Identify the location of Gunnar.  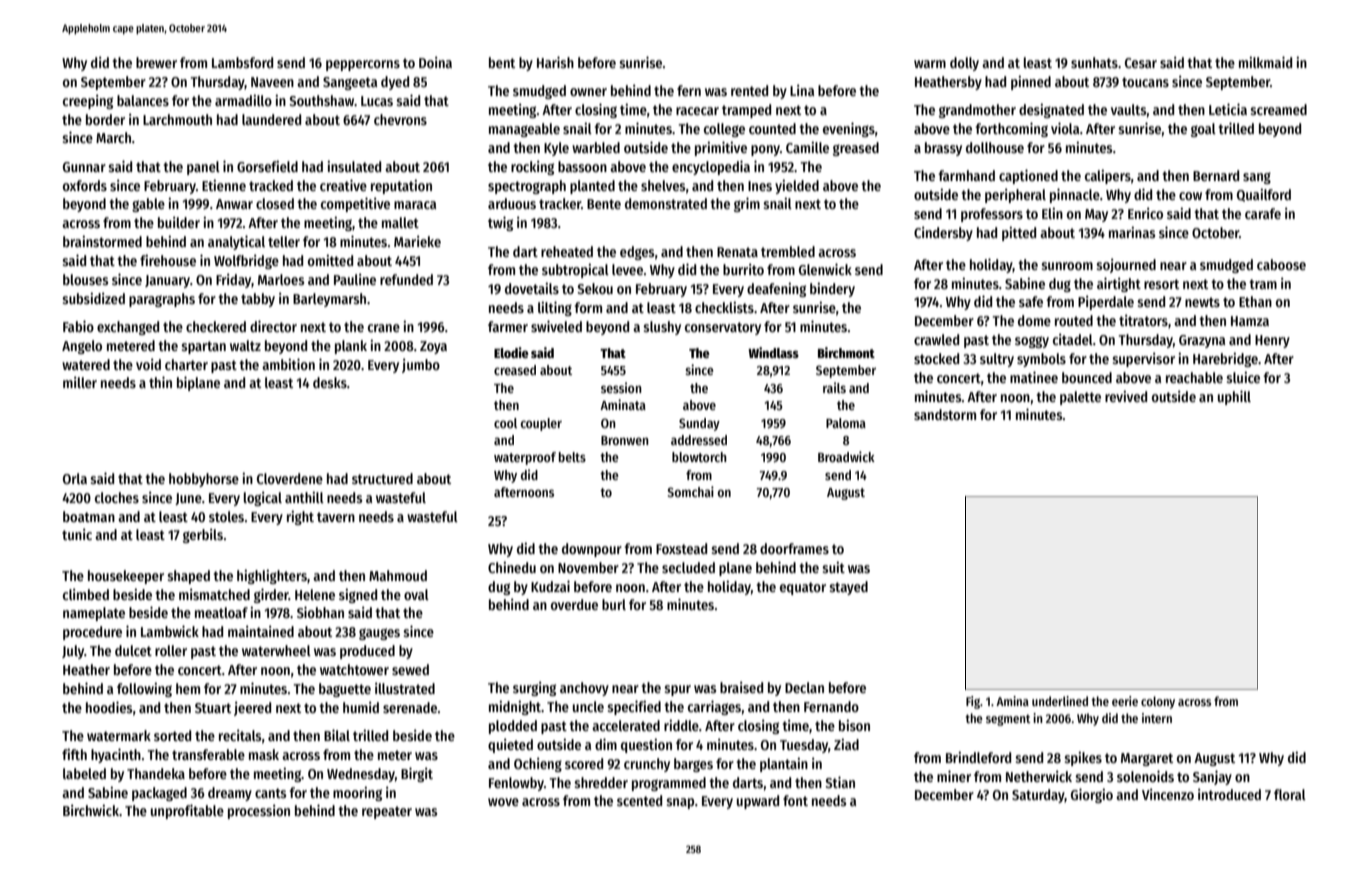
(84, 167).
